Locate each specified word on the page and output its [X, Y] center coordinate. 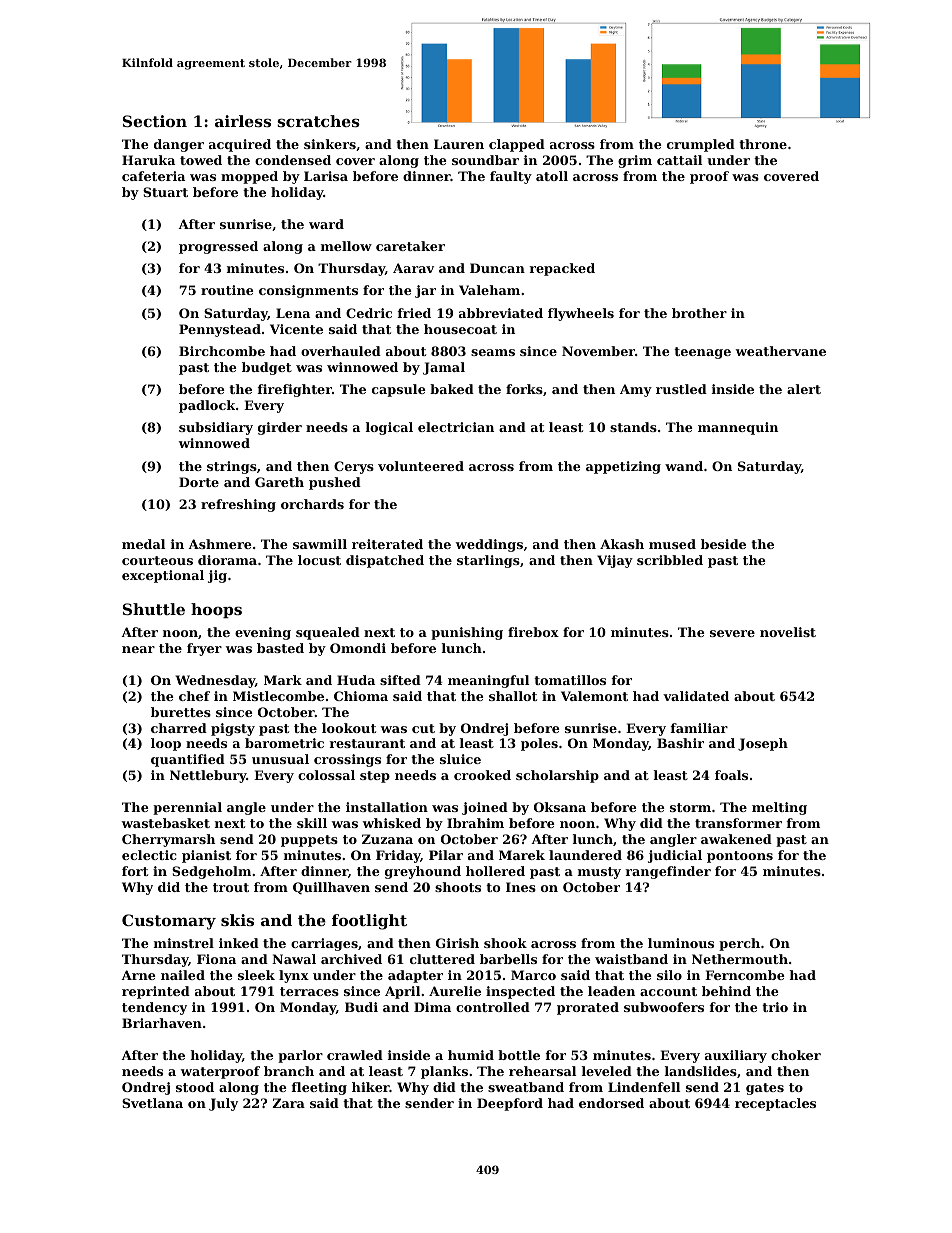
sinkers [330, 144]
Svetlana [152, 1103]
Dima [432, 1007]
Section [155, 121]
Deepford [510, 1104]
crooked [482, 775]
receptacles [775, 1104]
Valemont [594, 696]
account [668, 991]
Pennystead [220, 330]
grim [635, 161]
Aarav [413, 268]
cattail [679, 160]
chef [194, 696]
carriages [324, 944]
